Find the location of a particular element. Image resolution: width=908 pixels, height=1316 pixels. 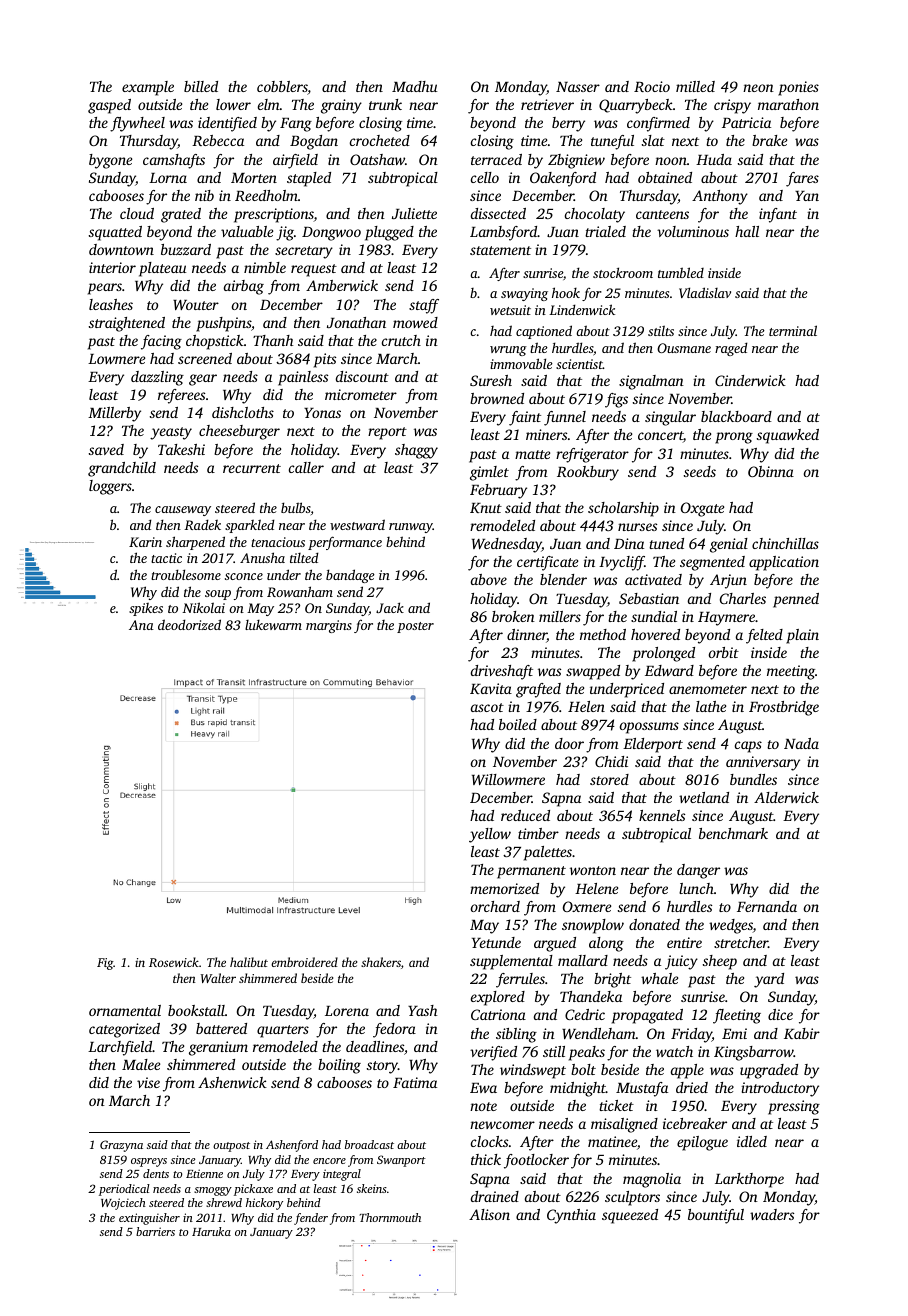

Haruka is located at coordinates (211, 1231).
